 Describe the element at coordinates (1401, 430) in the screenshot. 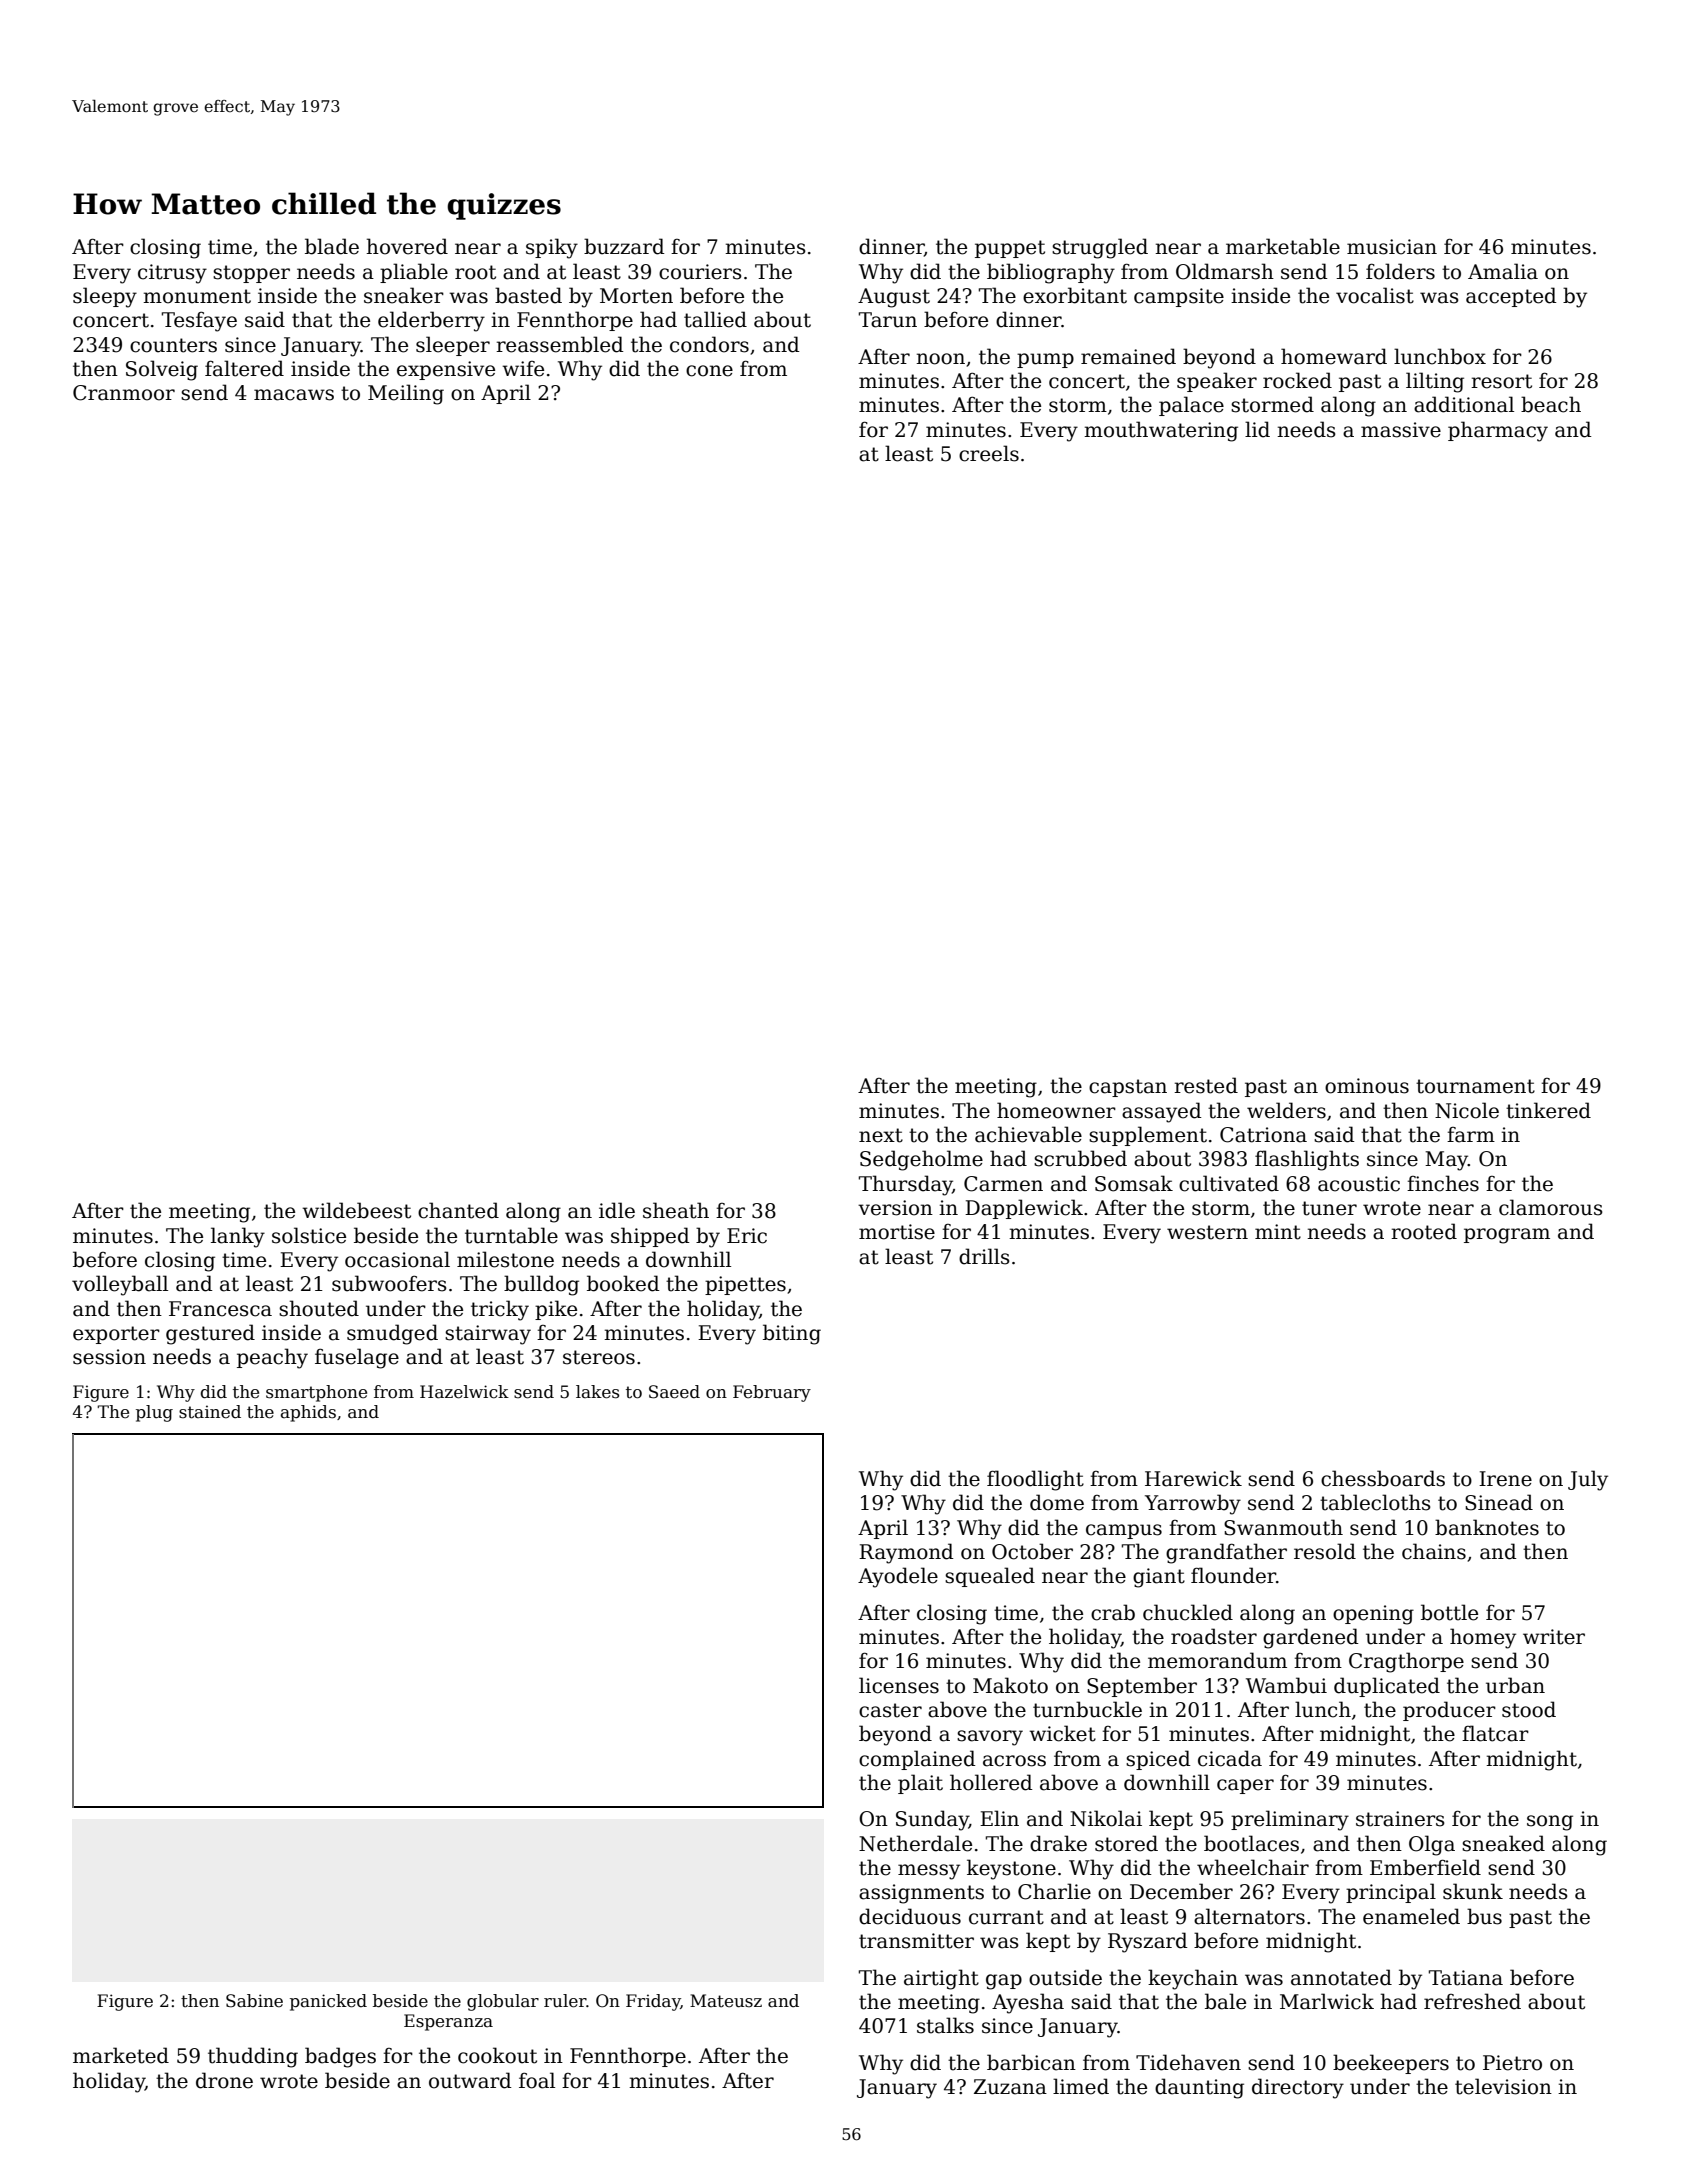

I see `massive` at that location.
